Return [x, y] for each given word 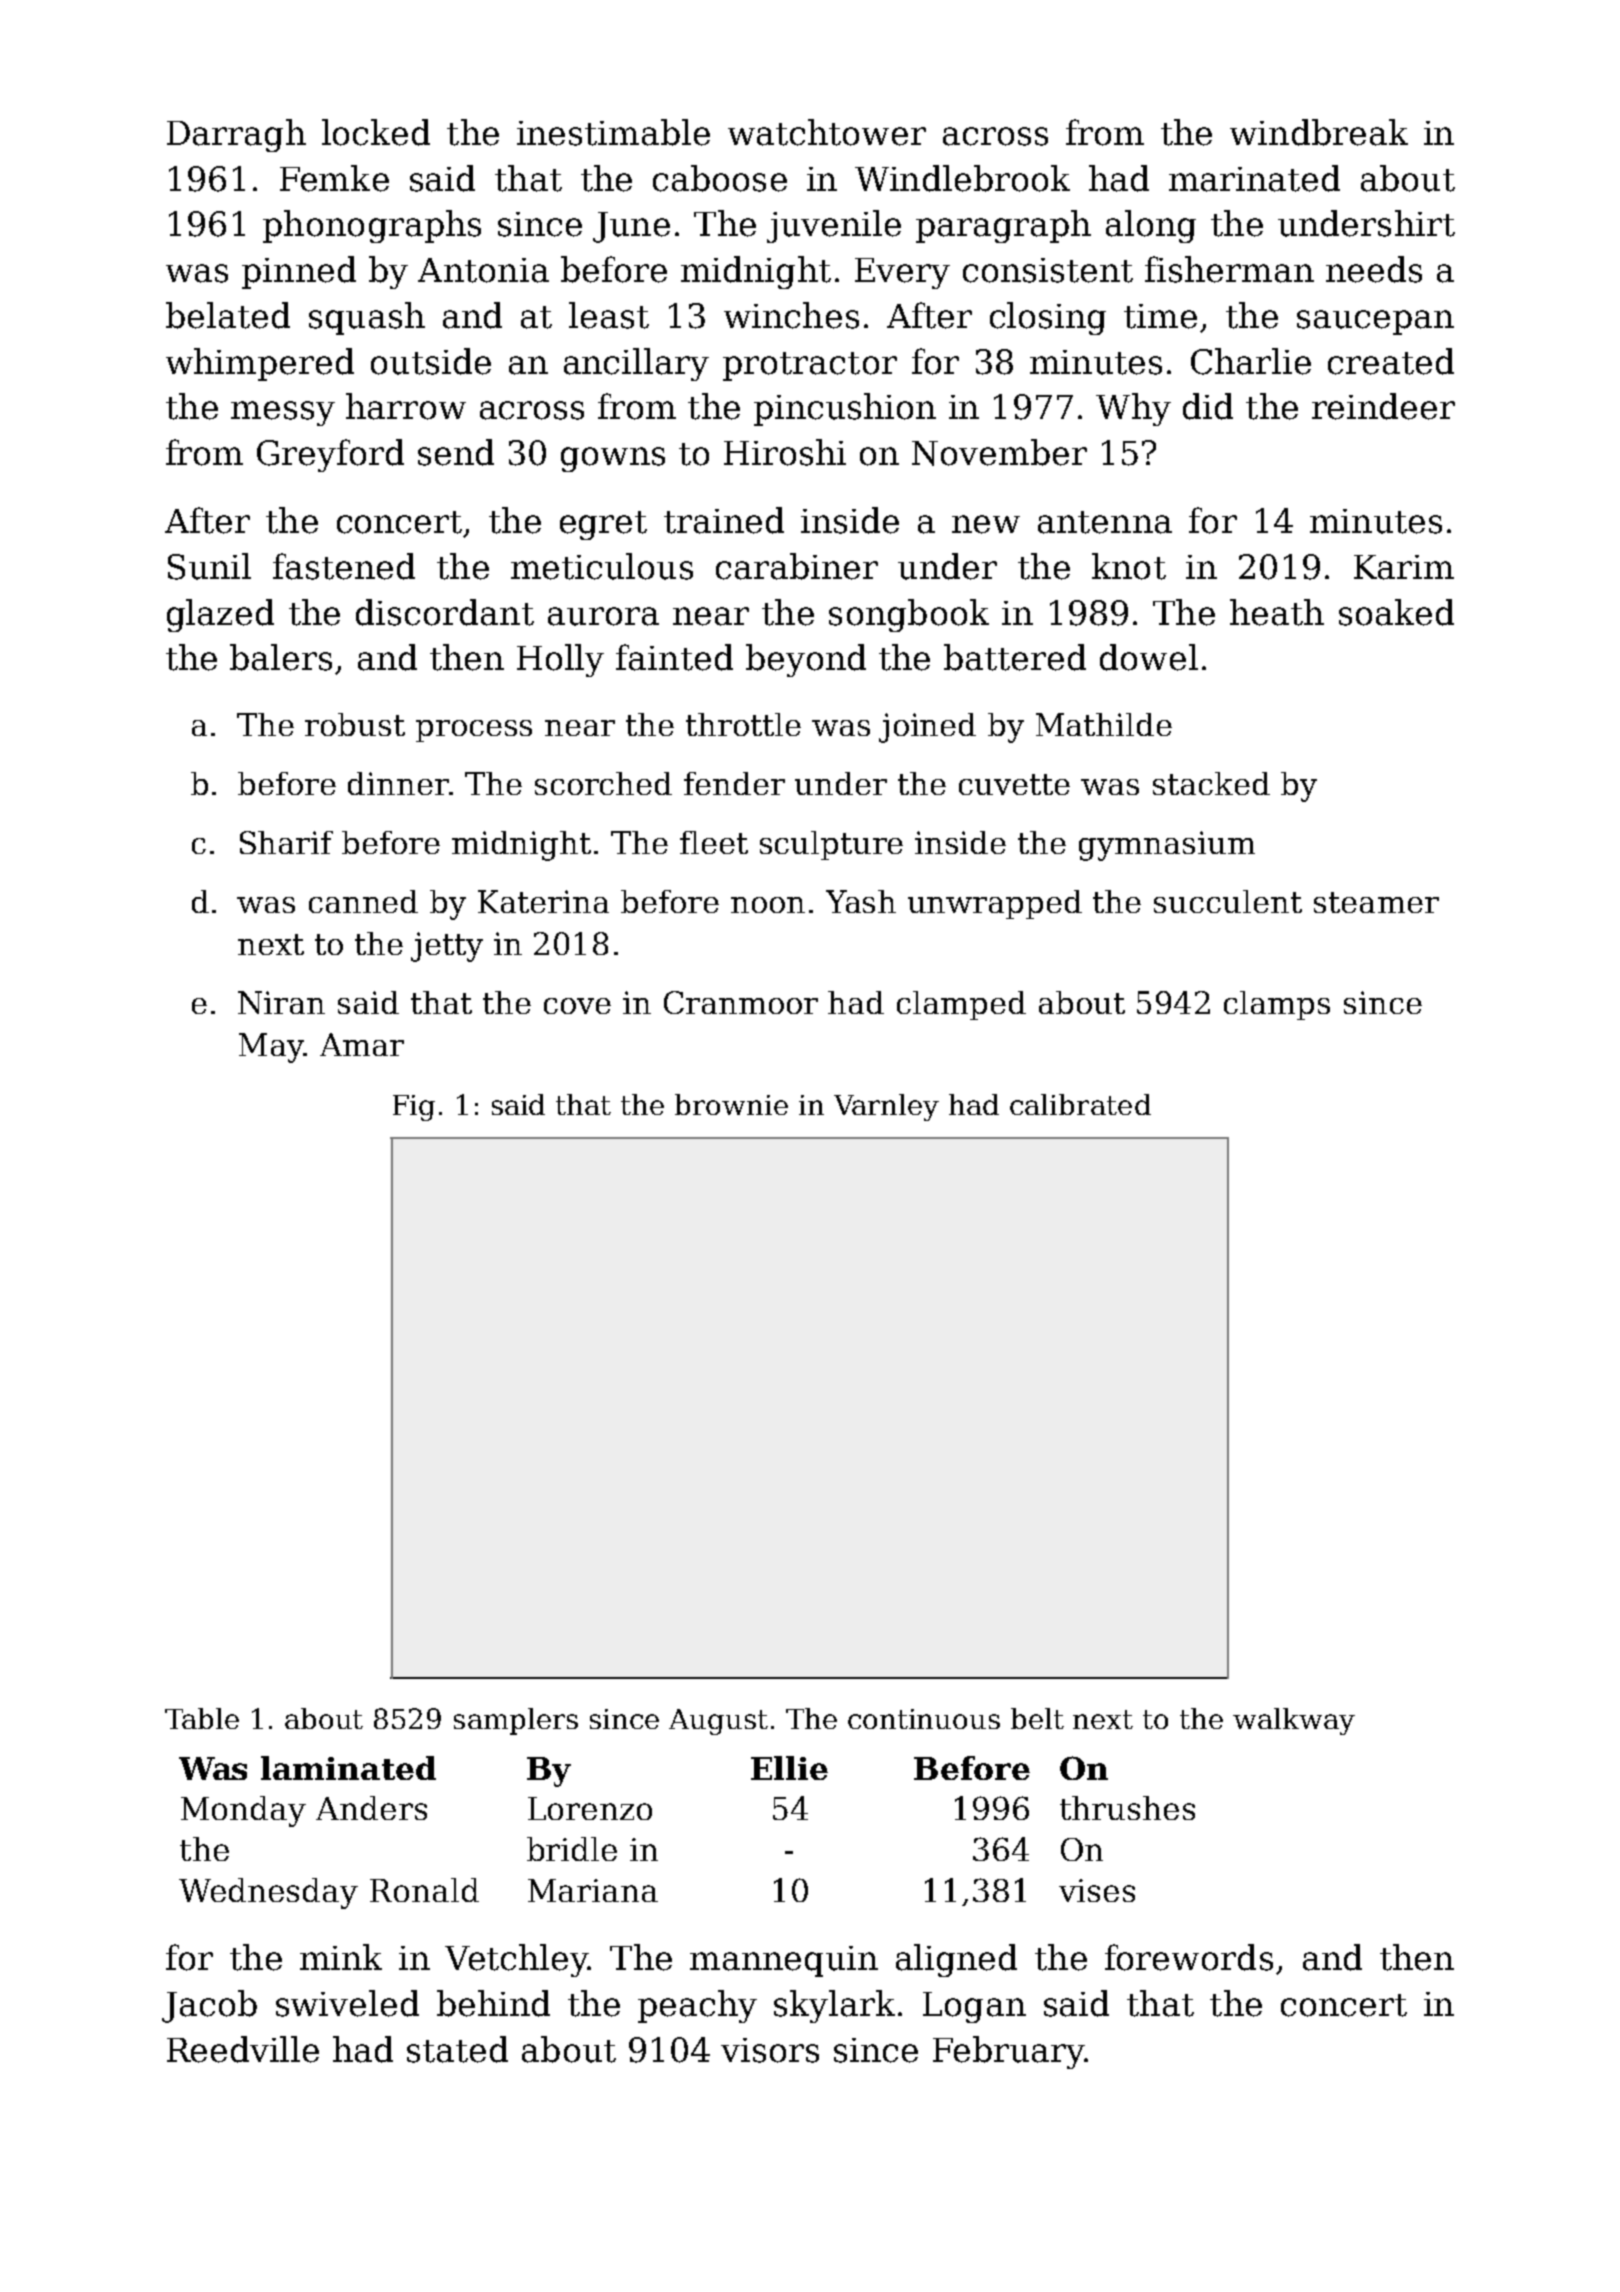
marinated [1254, 178]
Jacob [209, 2006]
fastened [344, 566]
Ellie [789, 1768]
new [986, 524]
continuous [924, 1719]
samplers [516, 1721]
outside [431, 361]
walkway [1294, 1721]
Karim [1404, 567]
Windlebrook [962, 178]
